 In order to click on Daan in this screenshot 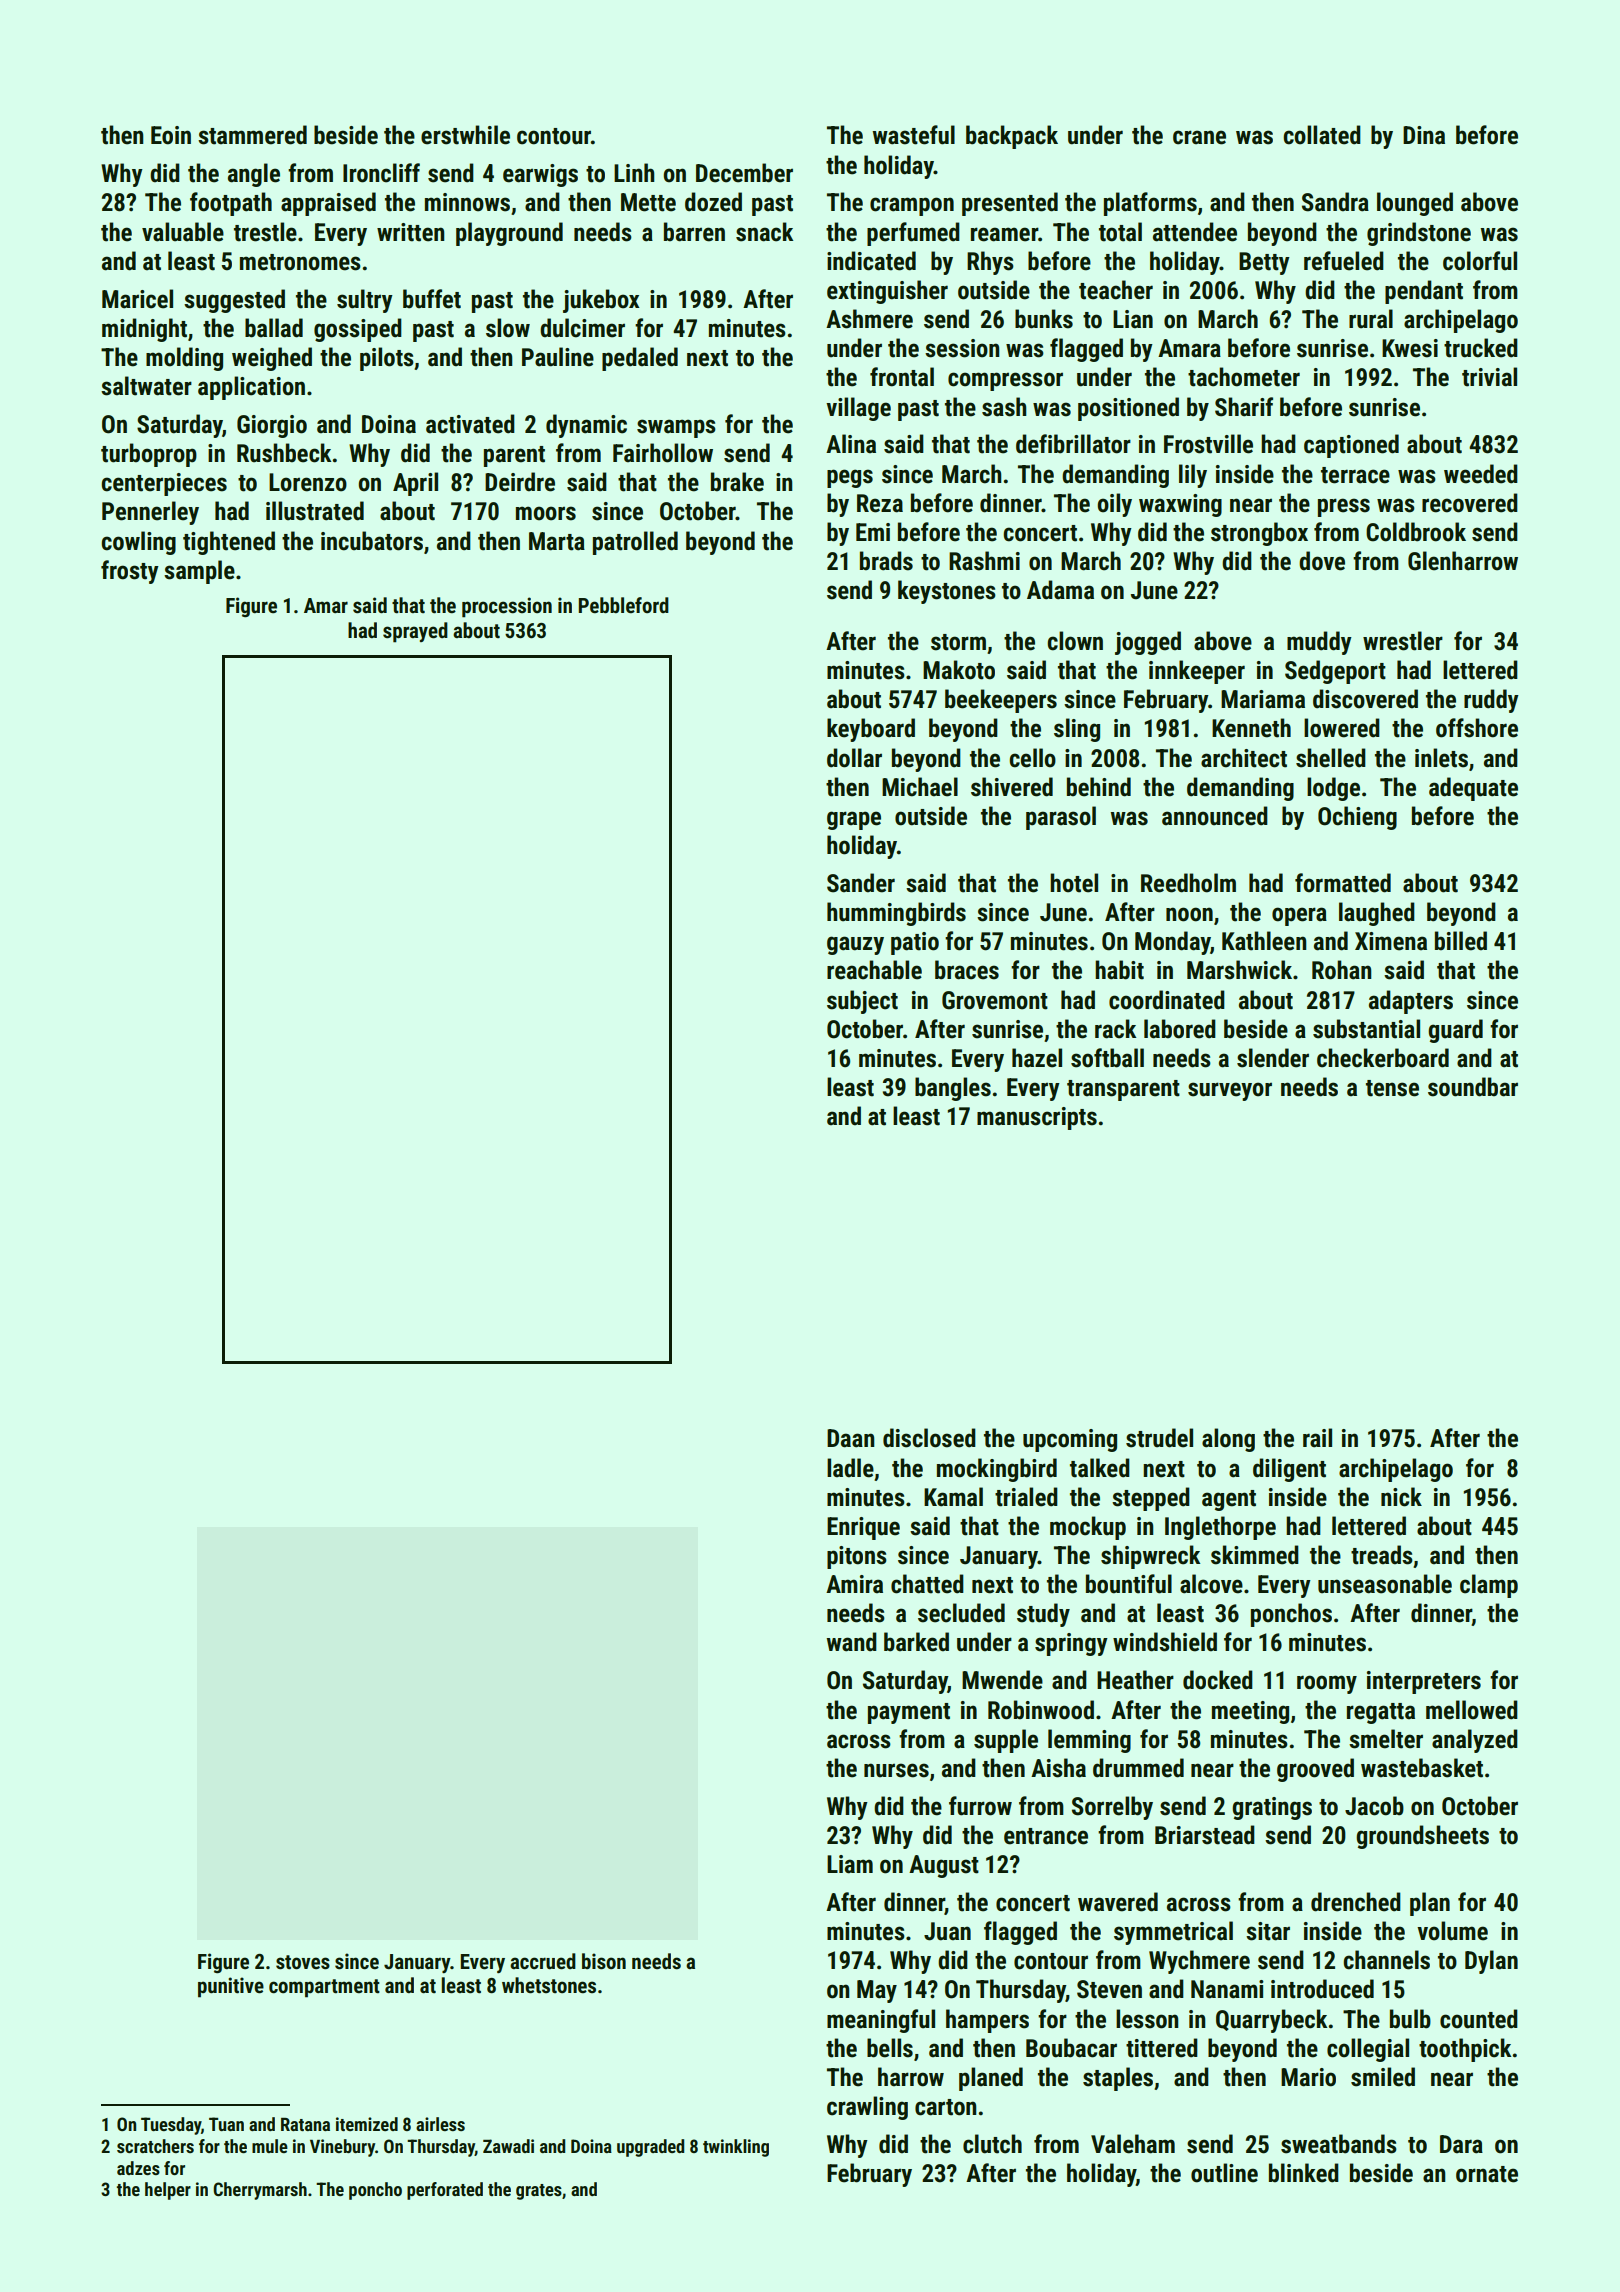, I will do `click(850, 1438)`.
